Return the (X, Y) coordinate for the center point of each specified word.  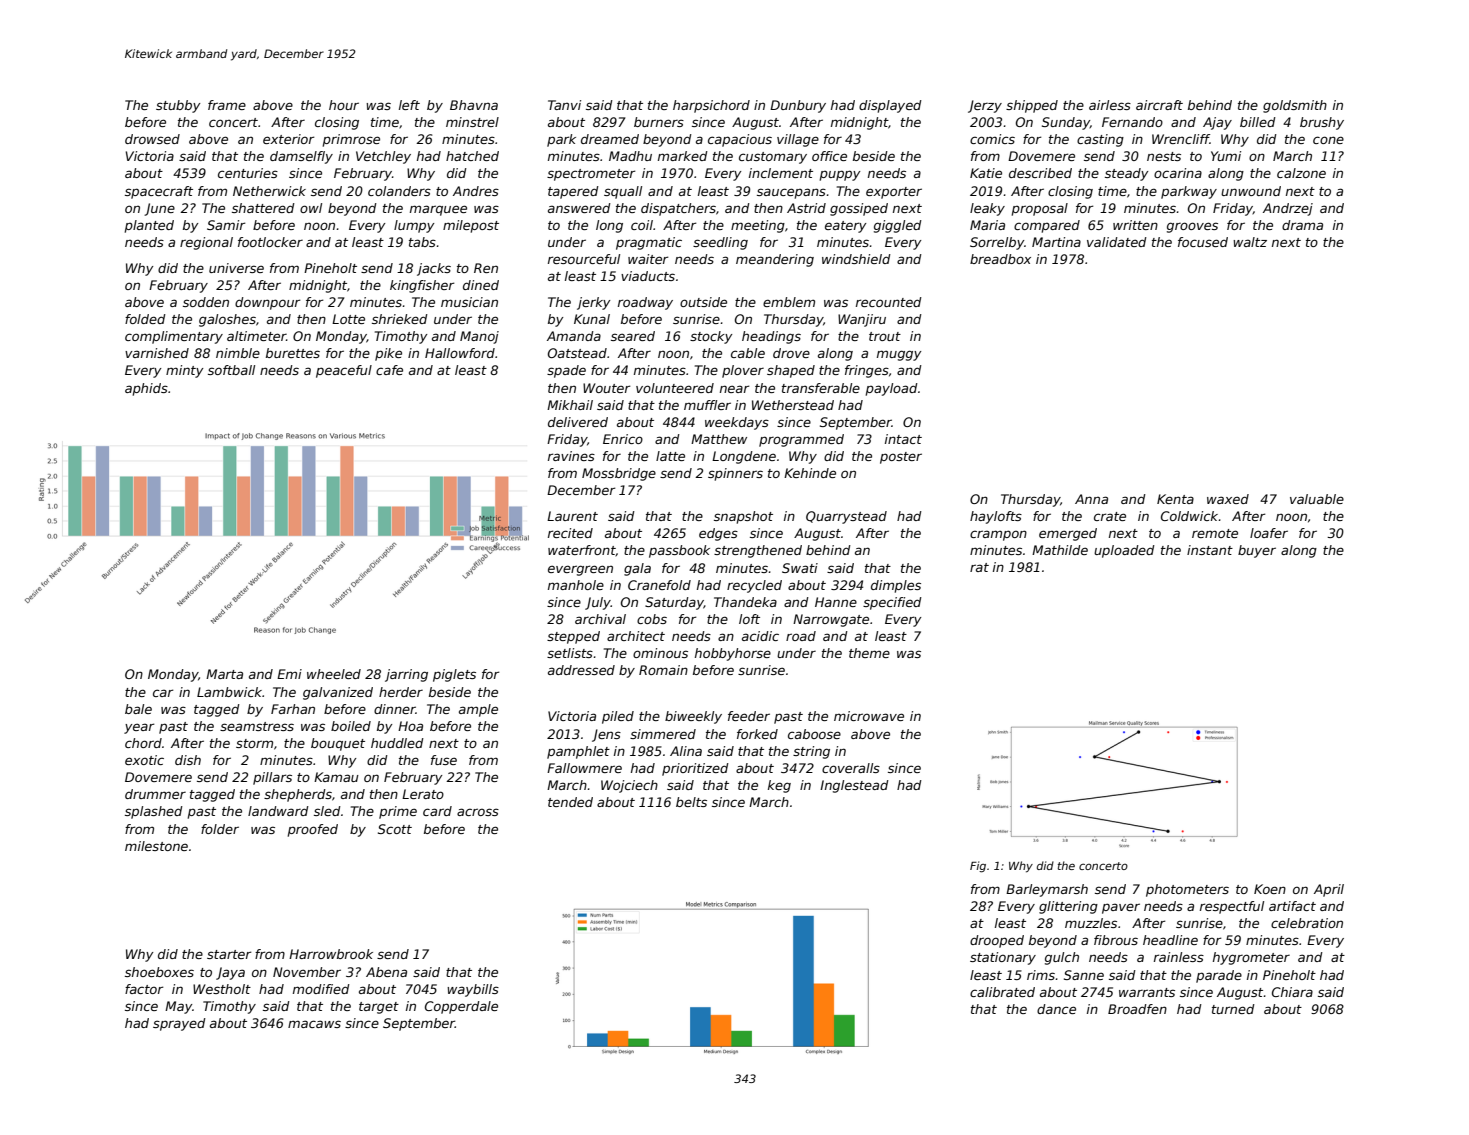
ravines (571, 456)
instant (1210, 550)
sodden (206, 302)
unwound (1251, 191)
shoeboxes (159, 972)
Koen (1270, 889)
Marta (224, 674)
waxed (1228, 499)
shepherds (298, 795)
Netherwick (269, 191)
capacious (740, 140)
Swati (800, 568)
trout (885, 336)
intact (903, 439)
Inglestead (854, 786)
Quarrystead (846, 517)
